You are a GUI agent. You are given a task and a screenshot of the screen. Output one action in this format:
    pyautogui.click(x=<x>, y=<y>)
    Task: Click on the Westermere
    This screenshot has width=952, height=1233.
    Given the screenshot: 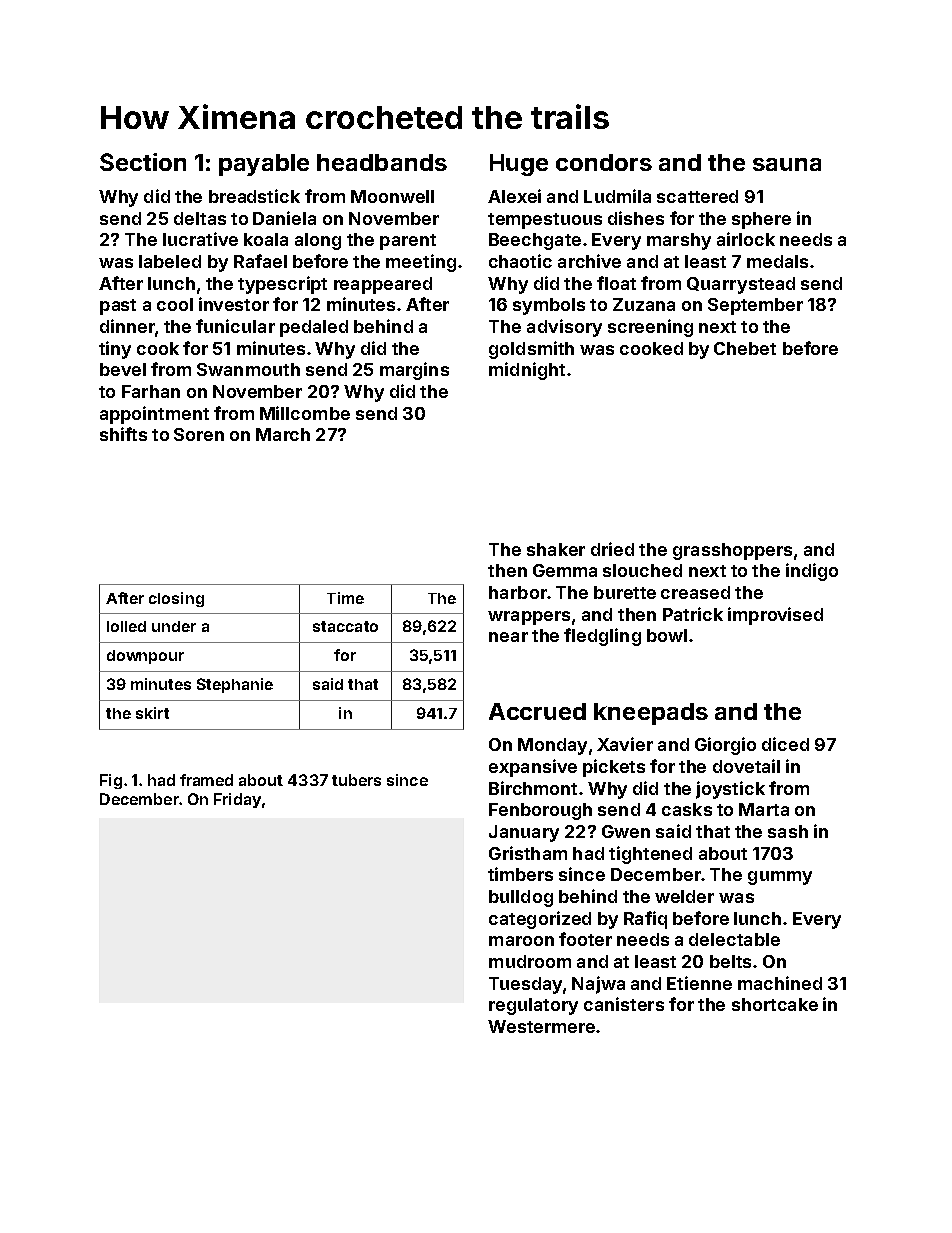 What is the action you would take?
    pyautogui.click(x=541, y=1026)
